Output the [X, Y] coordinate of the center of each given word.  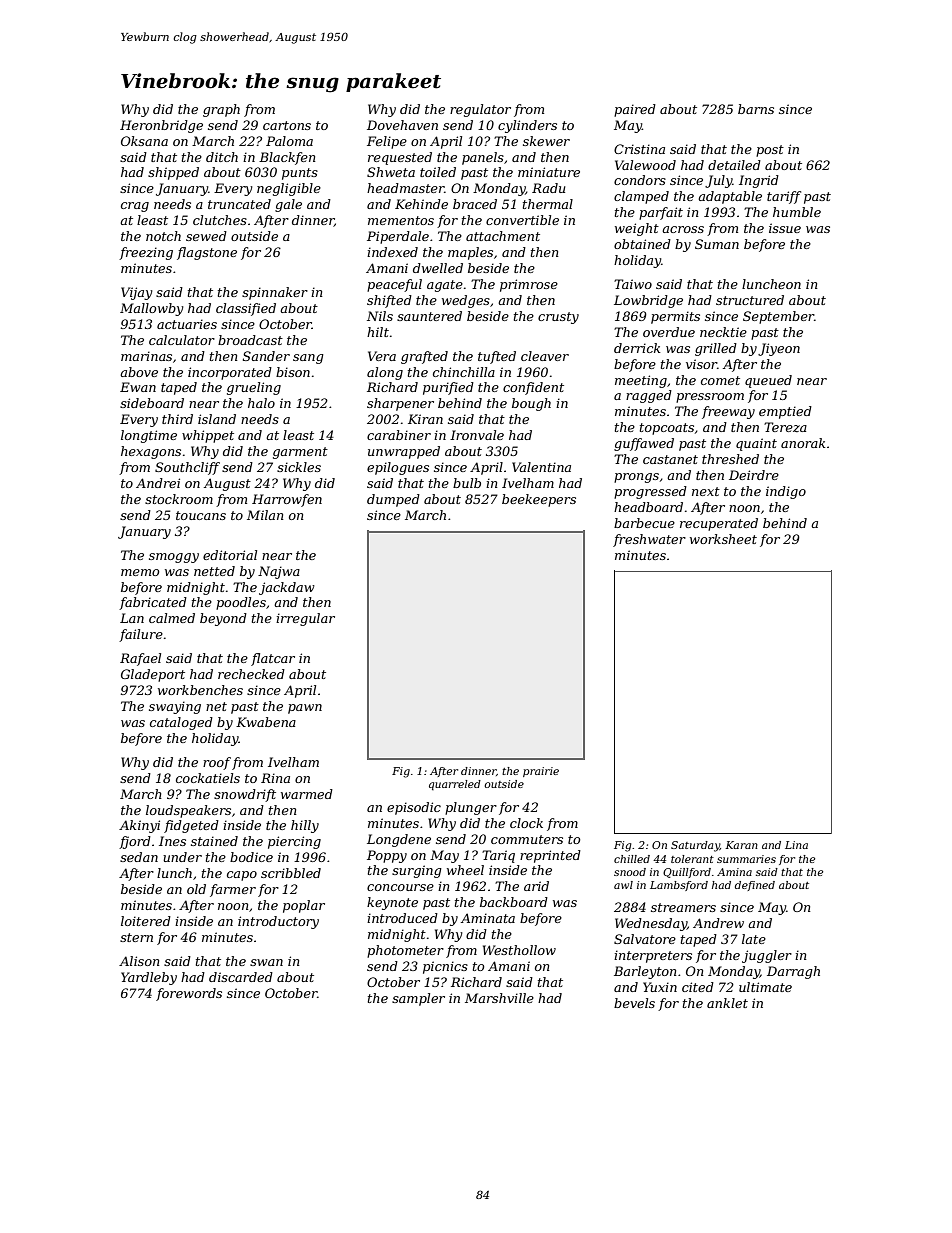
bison [293, 372]
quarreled [455, 785]
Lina [796, 845]
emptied [785, 412]
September [778, 317]
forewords [189, 994]
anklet [727, 1003]
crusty [558, 318]
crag [135, 207]
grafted [424, 357]
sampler [418, 999]
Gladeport [153, 675]
